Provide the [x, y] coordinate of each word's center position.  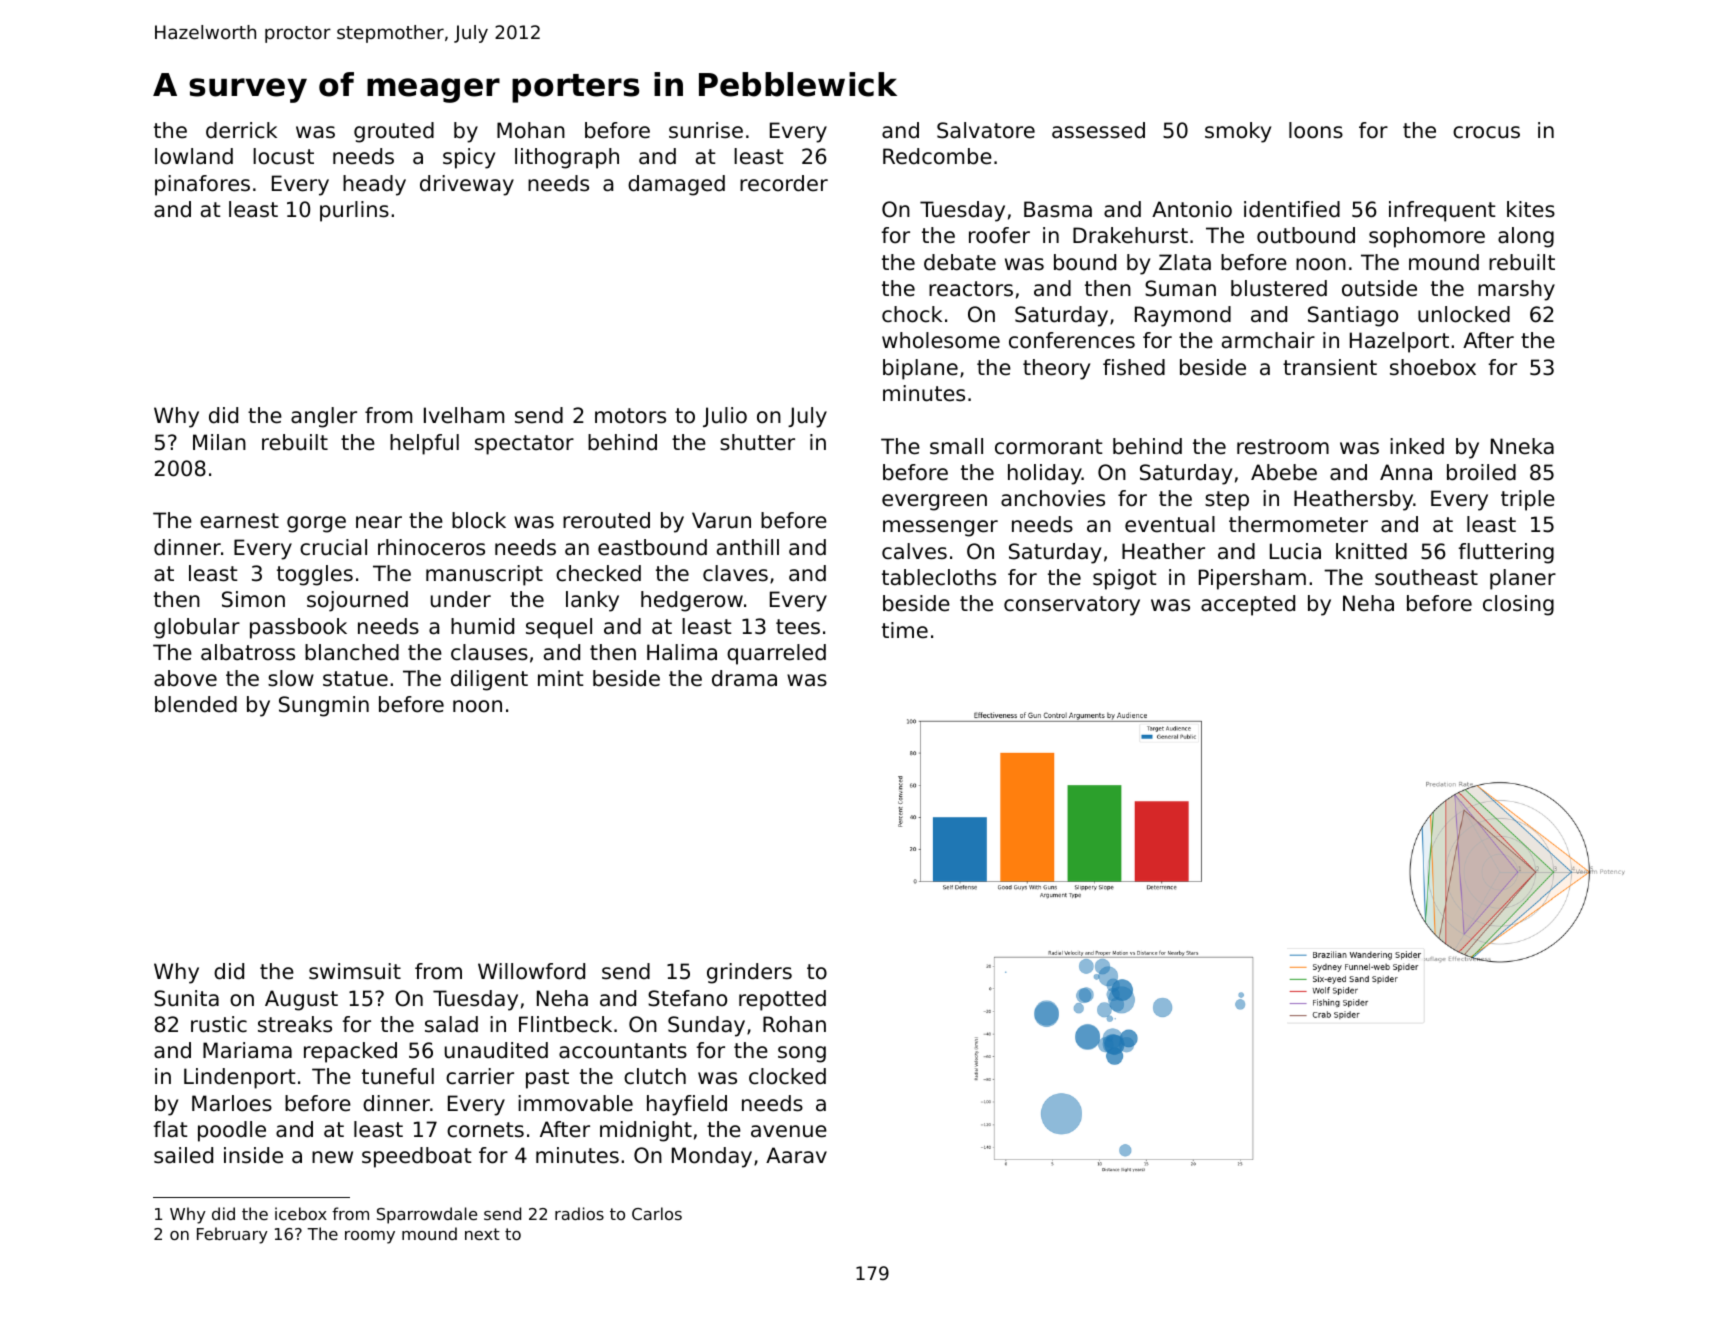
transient [1330, 367]
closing [1518, 605]
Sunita [186, 998]
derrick [241, 130]
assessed [1098, 130]
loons [1316, 130]
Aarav [796, 1155]
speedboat [417, 1157]
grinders [749, 973]
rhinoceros [431, 547]
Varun [721, 520]
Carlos [657, 1213]
